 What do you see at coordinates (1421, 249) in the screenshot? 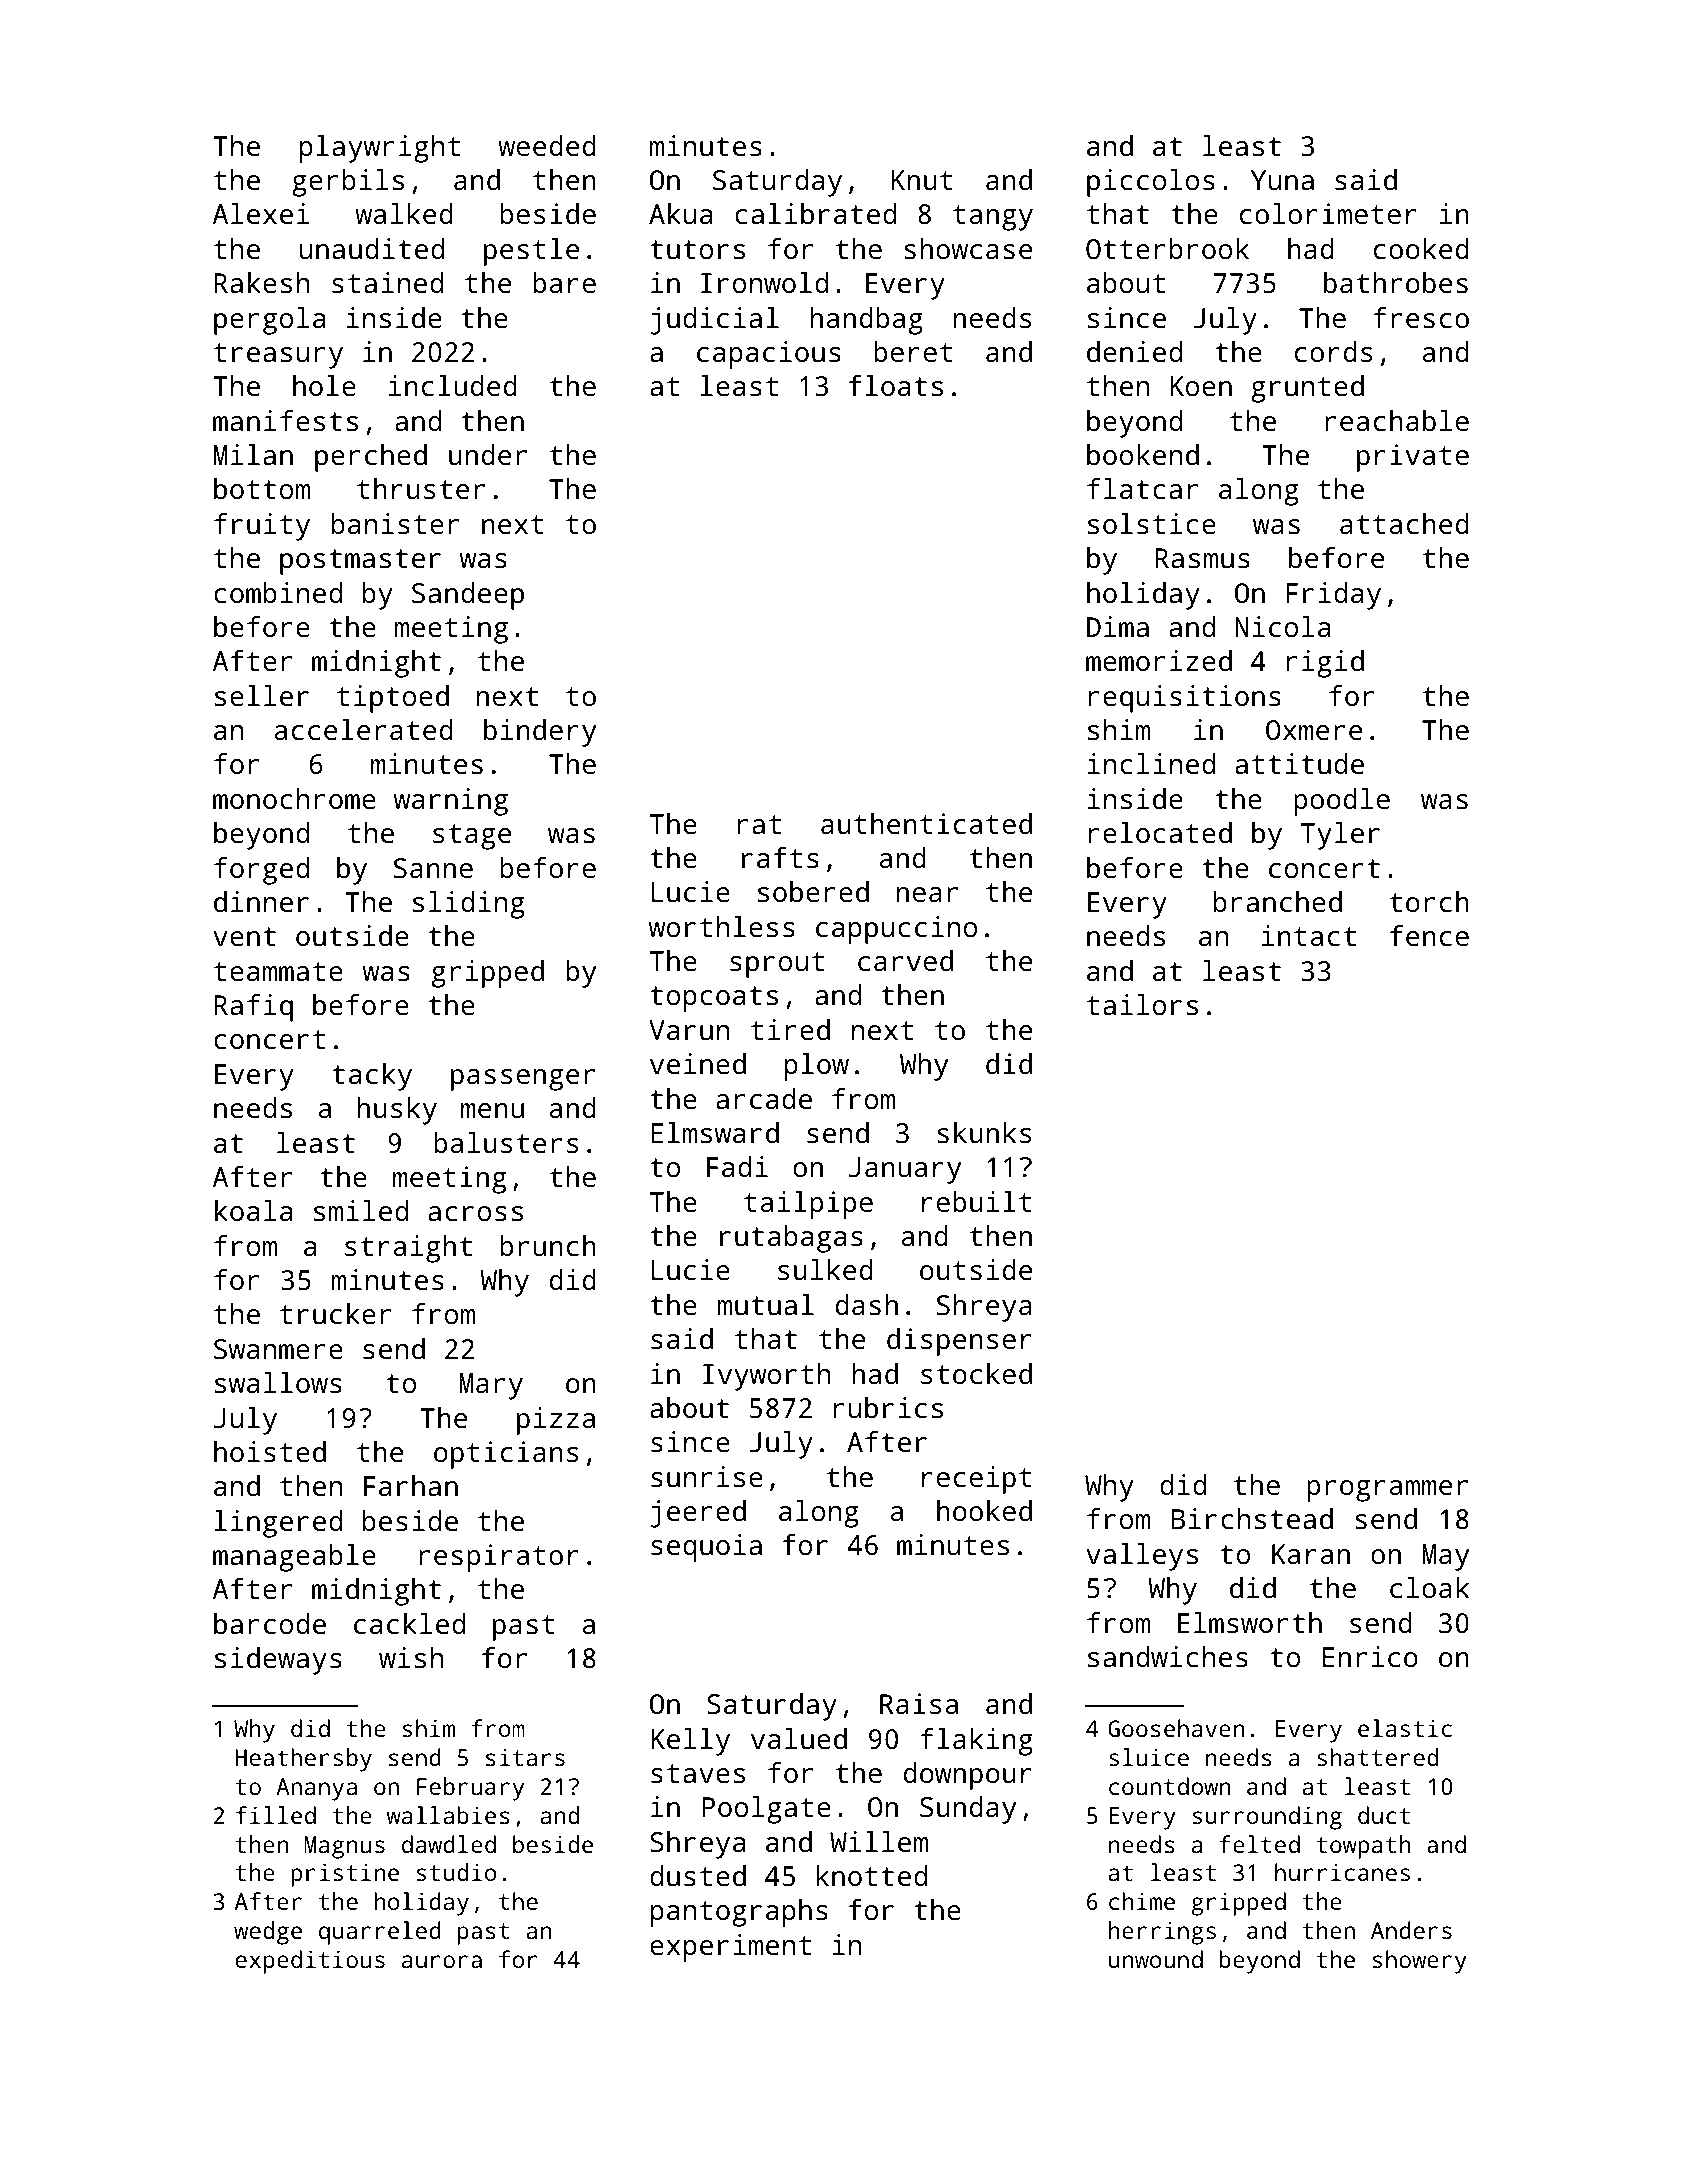
I see `cooked` at bounding box center [1421, 249].
